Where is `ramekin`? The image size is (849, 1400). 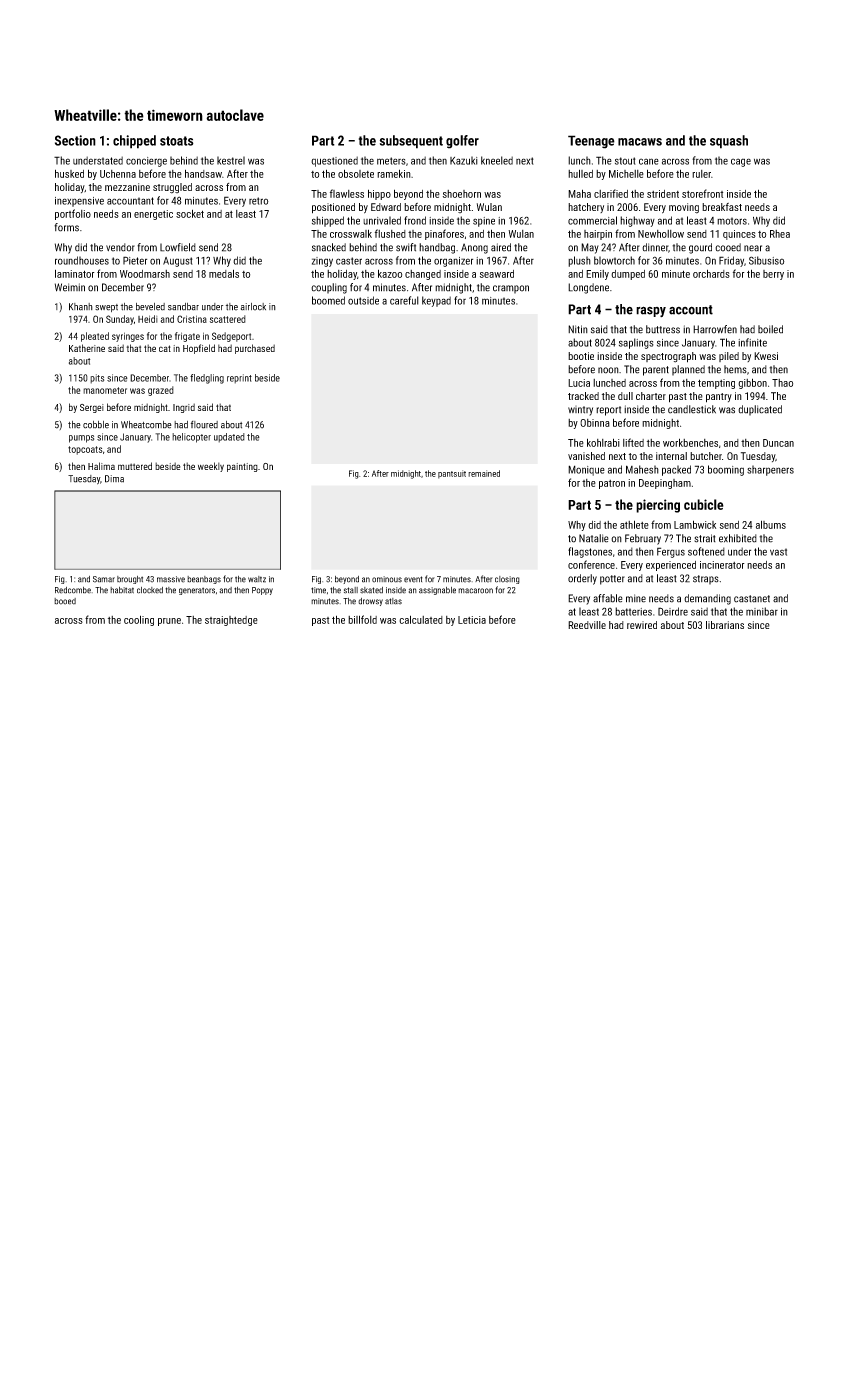 ramekin is located at coordinates (394, 173).
